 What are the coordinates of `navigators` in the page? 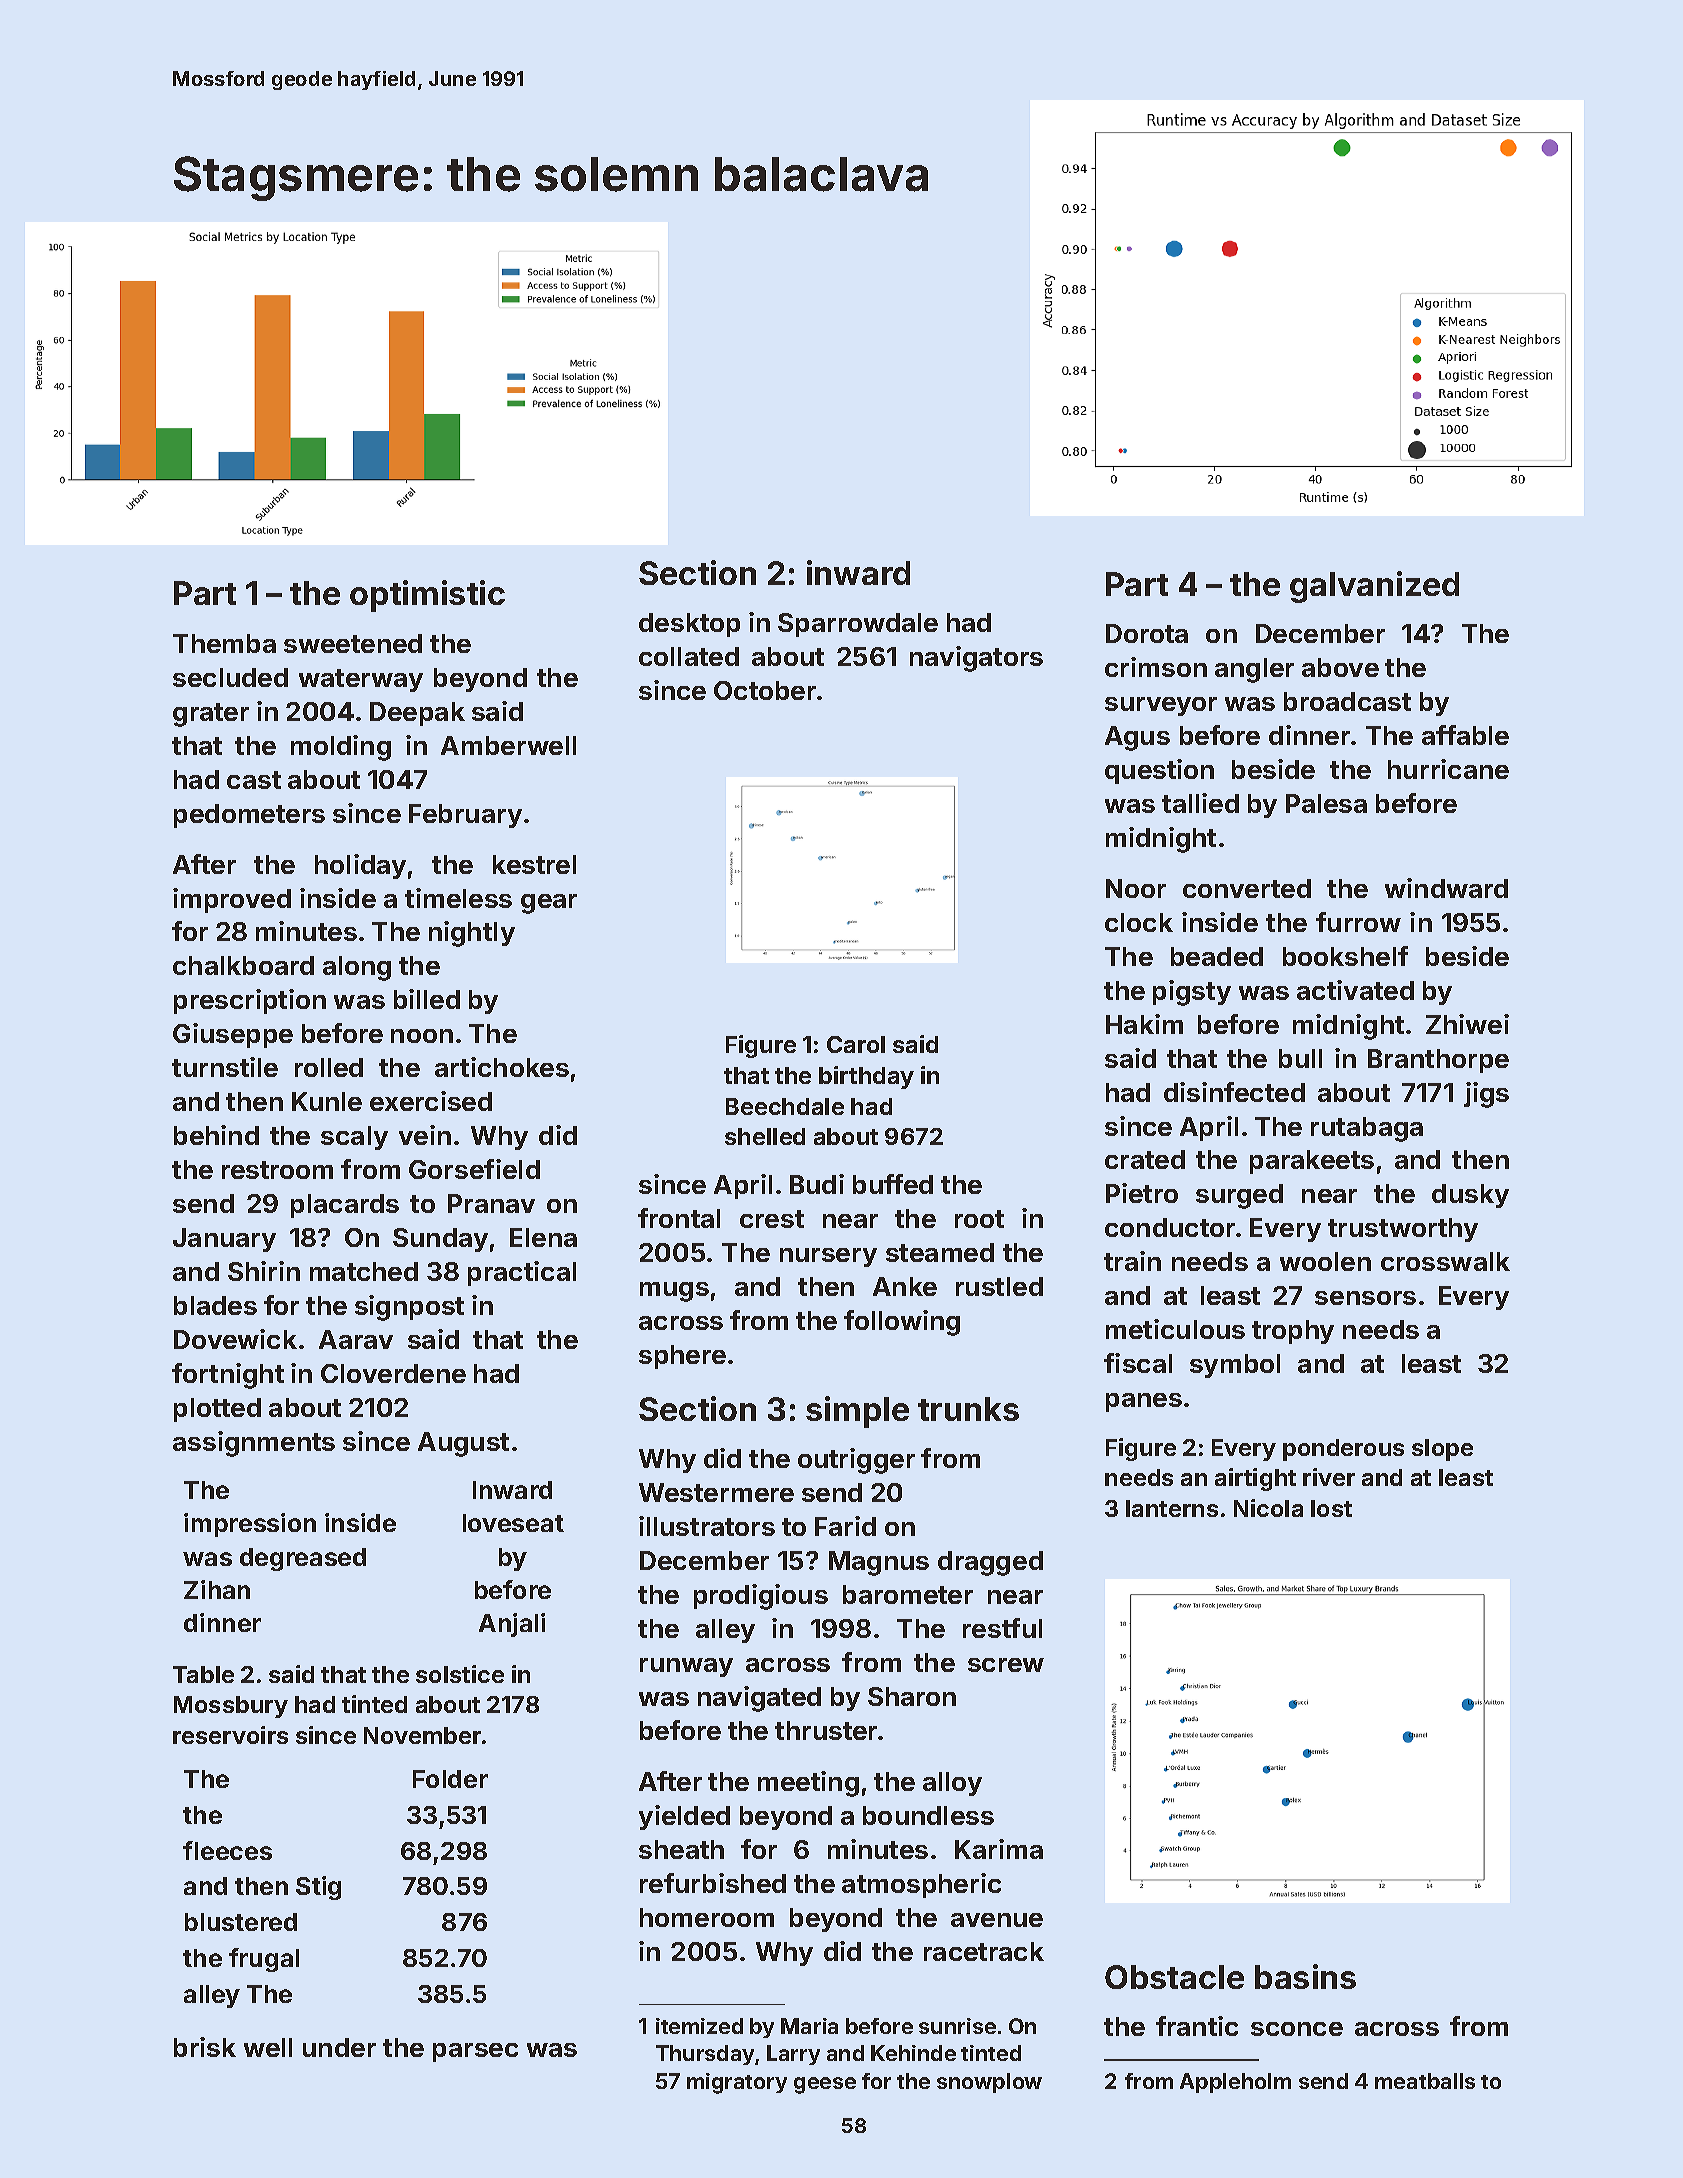 It's located at (976, 659).
